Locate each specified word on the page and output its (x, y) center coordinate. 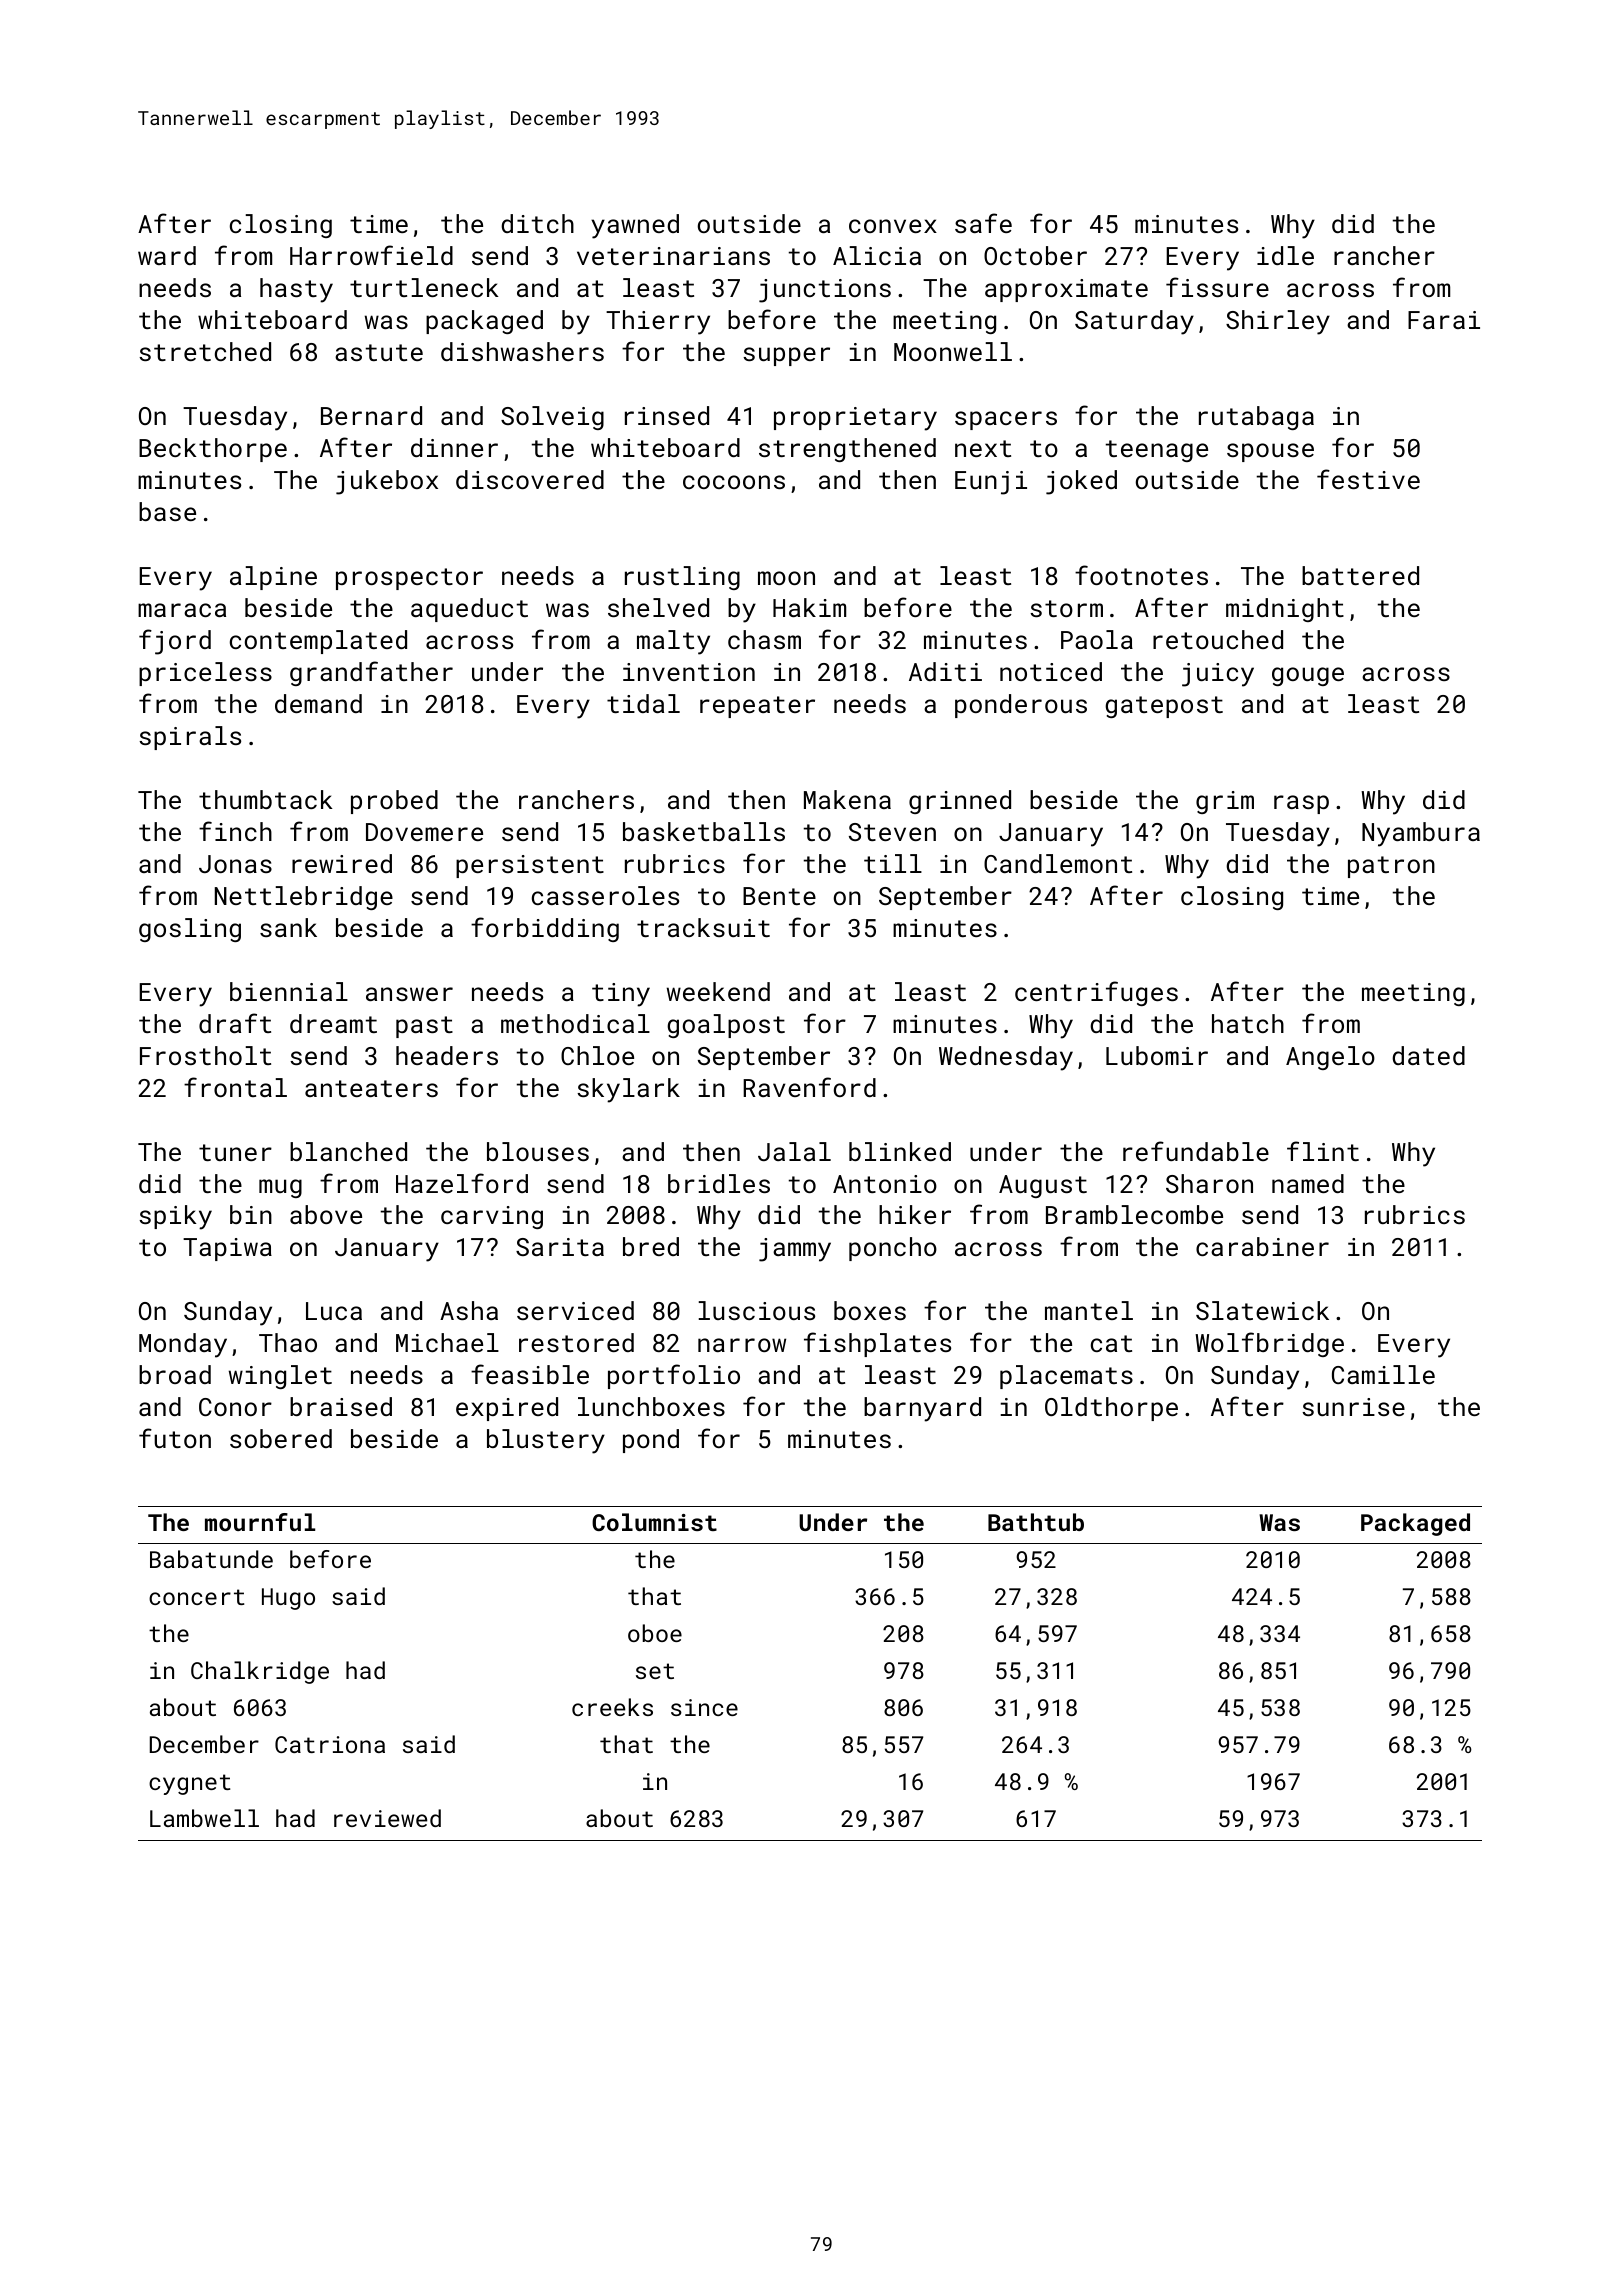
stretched (205, 351)
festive (1368, 479)
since (704, 1707)
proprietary (855, 419)
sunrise (1353, 1407)
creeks (612, 1707)
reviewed (387, 1818)
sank (288, 927)
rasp (1301, 804)
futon (175, 1438)
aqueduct (469, 610)
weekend (718, 991)
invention (689, 672)
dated (1428, 1055)
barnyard (922, 1409)
